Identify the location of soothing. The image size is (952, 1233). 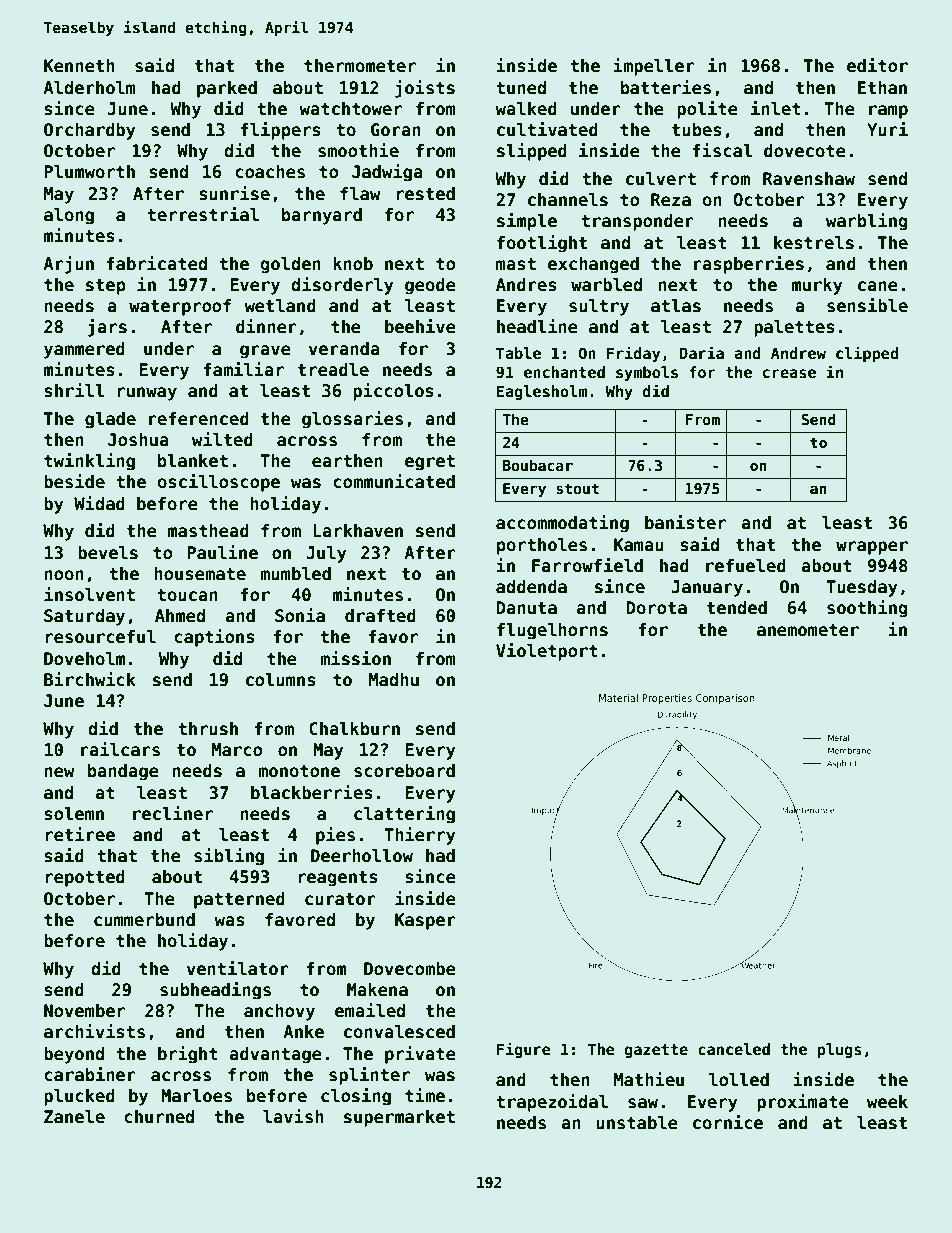
(867, 609).
